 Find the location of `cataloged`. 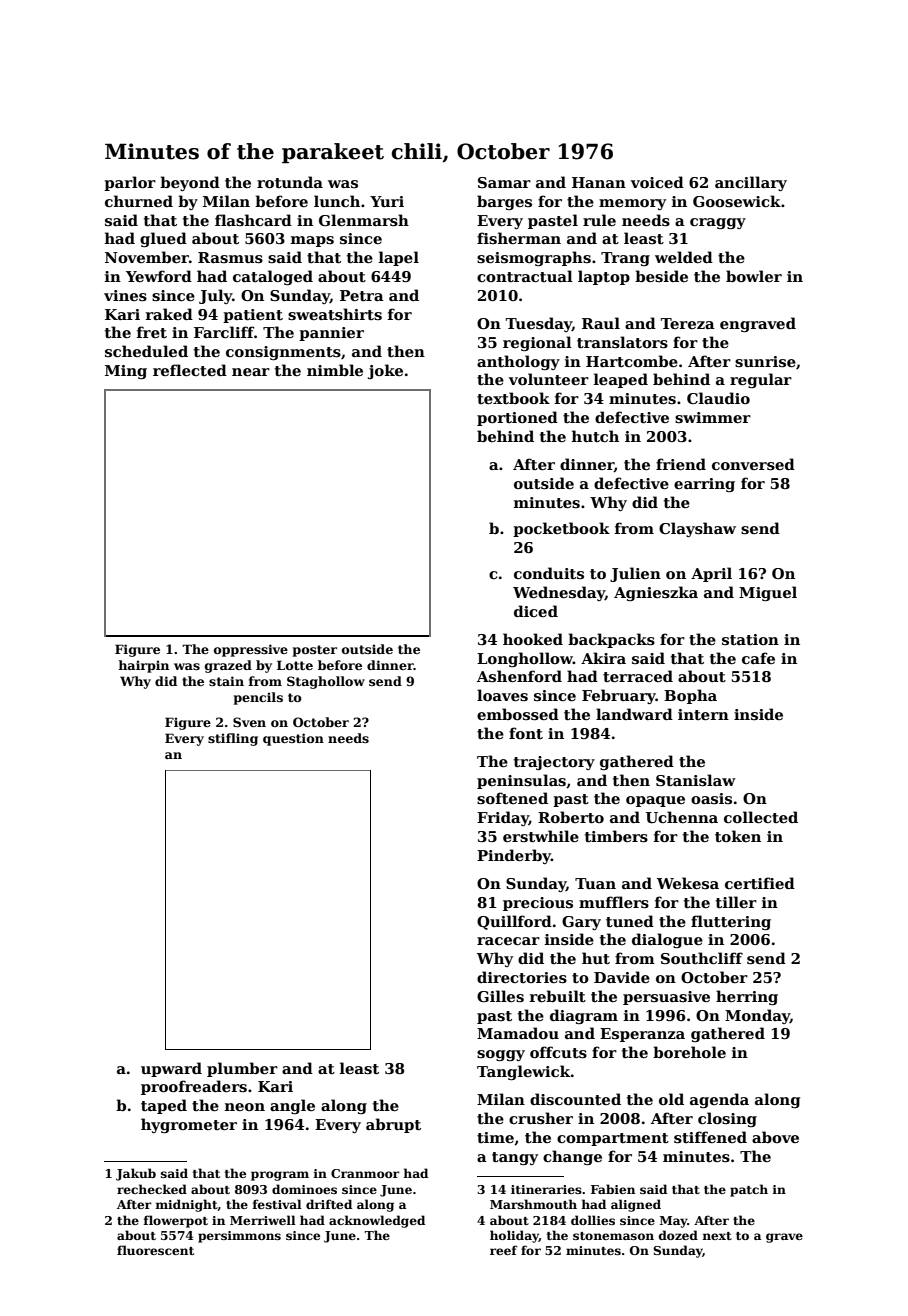

cataloged is located at coordinates (273, 277).
